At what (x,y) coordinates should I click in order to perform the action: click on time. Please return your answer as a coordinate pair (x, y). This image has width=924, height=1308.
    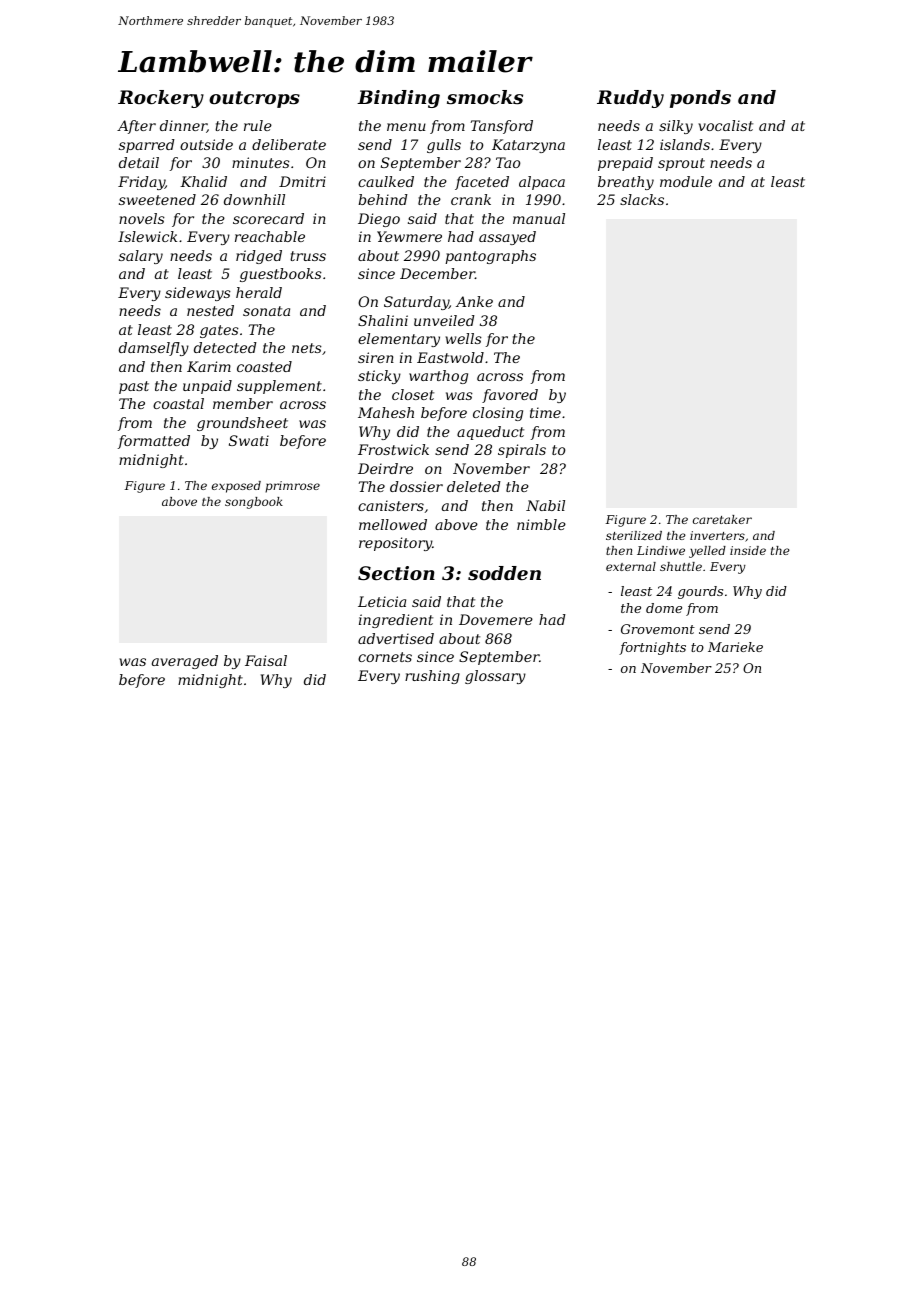
    Looking at the image, I should click on (545, 412).
